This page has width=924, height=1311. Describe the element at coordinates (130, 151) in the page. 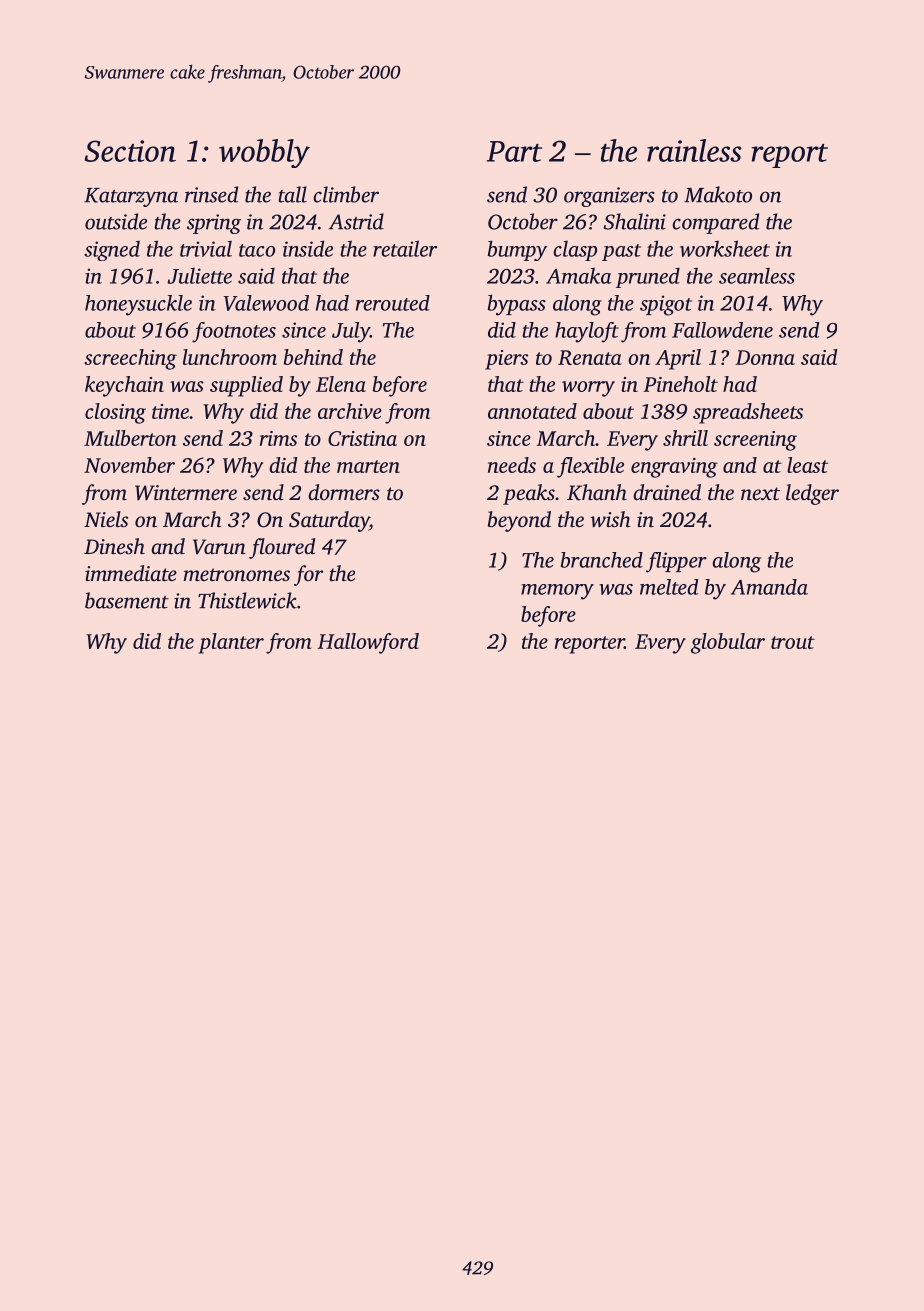

I see `Section` at that location.
